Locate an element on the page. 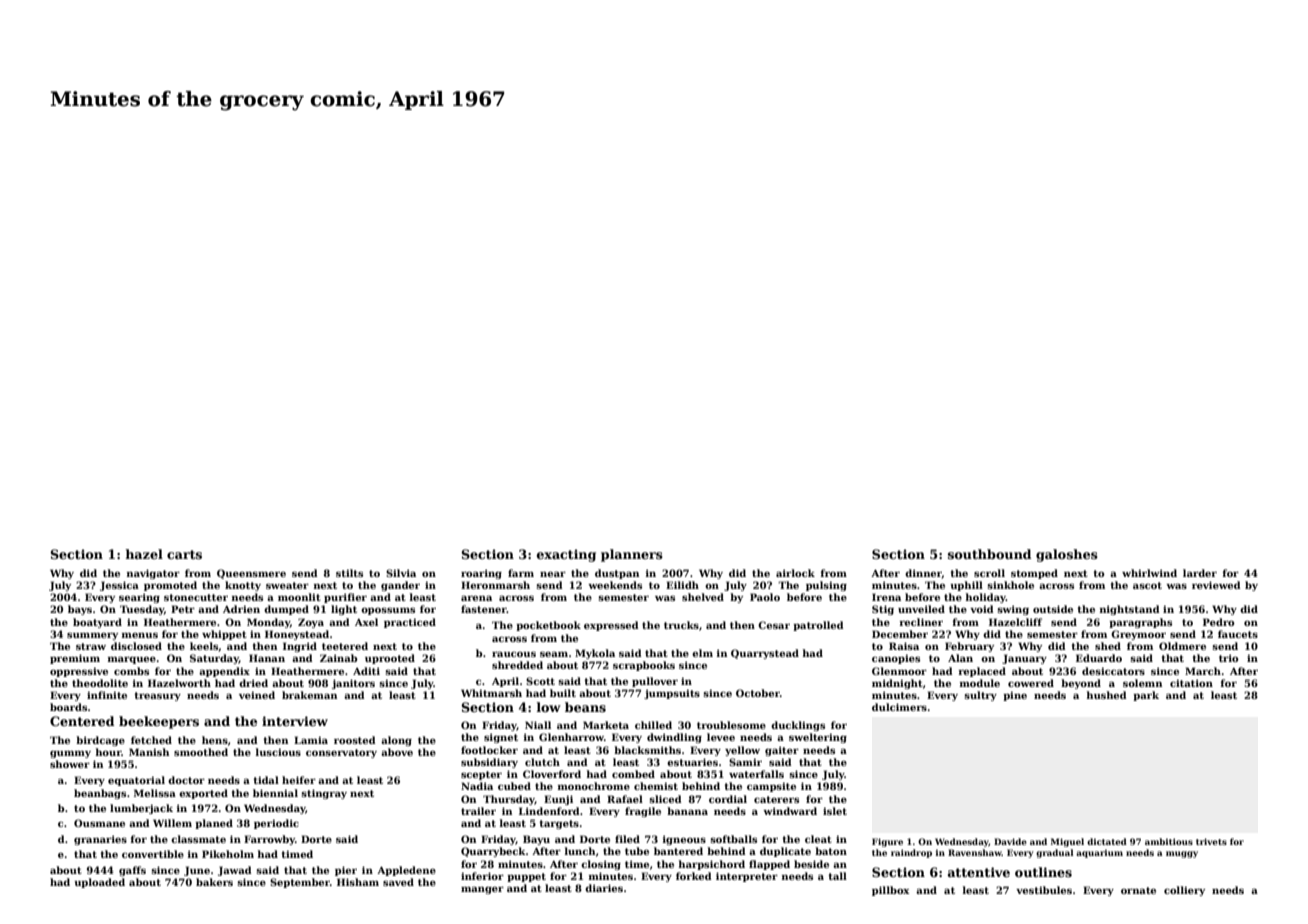  colliery is located at coordinates (1184, 891).
